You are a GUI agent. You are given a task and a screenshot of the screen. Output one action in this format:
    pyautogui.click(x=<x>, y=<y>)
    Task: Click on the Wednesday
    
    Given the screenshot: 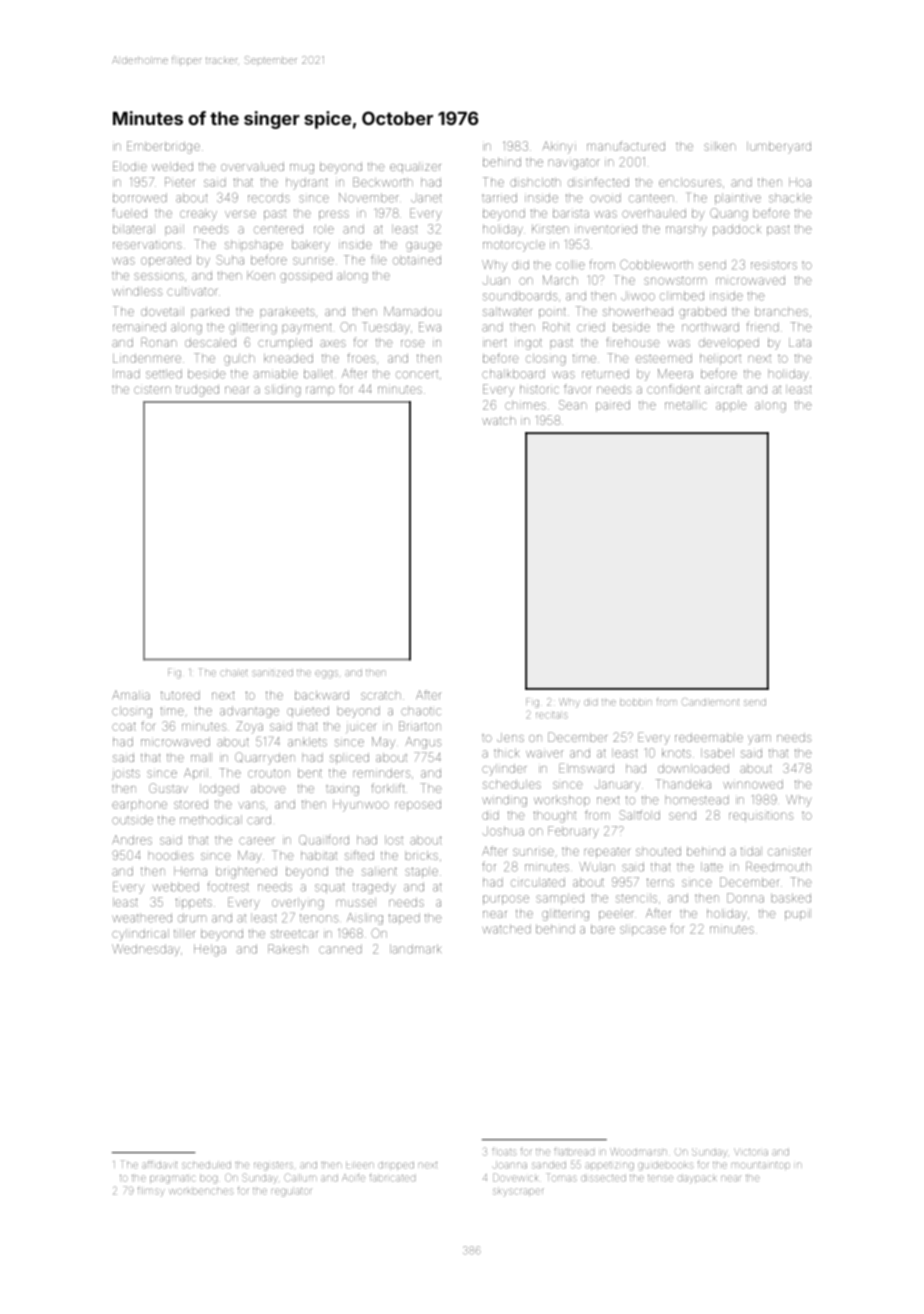 What is the action you would take?
    pyautogui.click(x=146, y=949)
